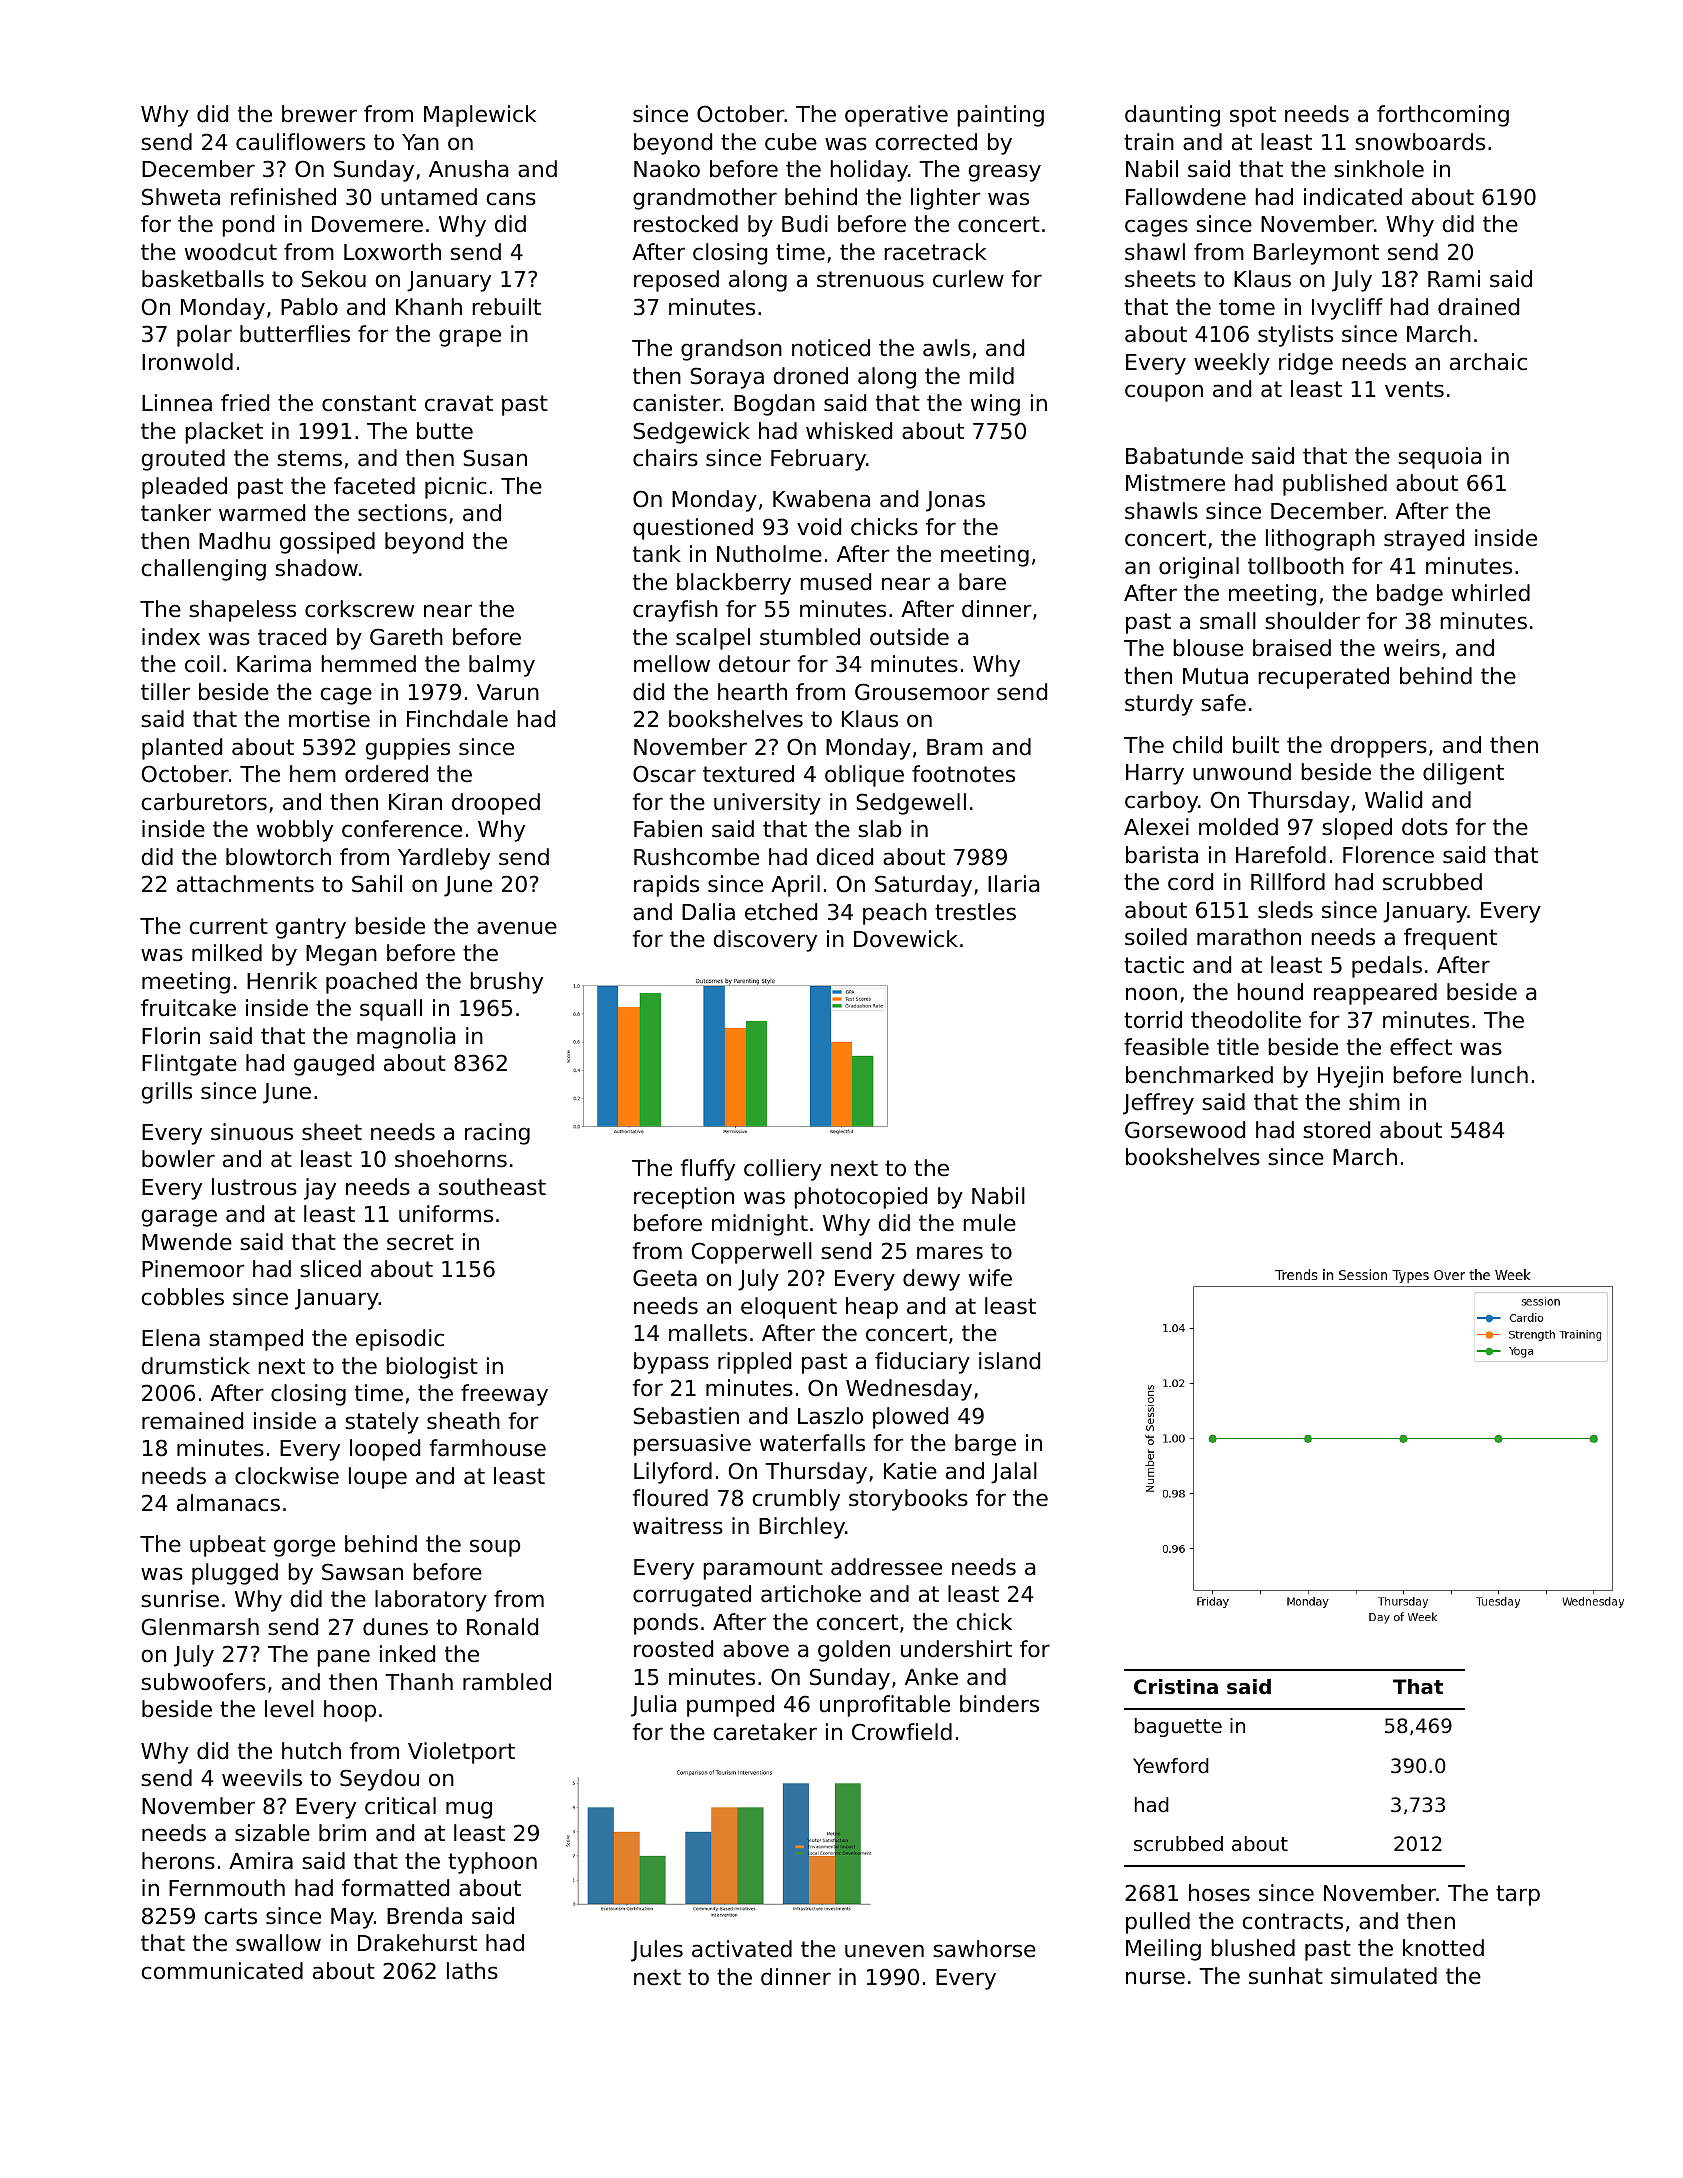 Image resolution: width=1683 pixels, height=2178 pixels. I want to click on grandson, so click(731, 350).
